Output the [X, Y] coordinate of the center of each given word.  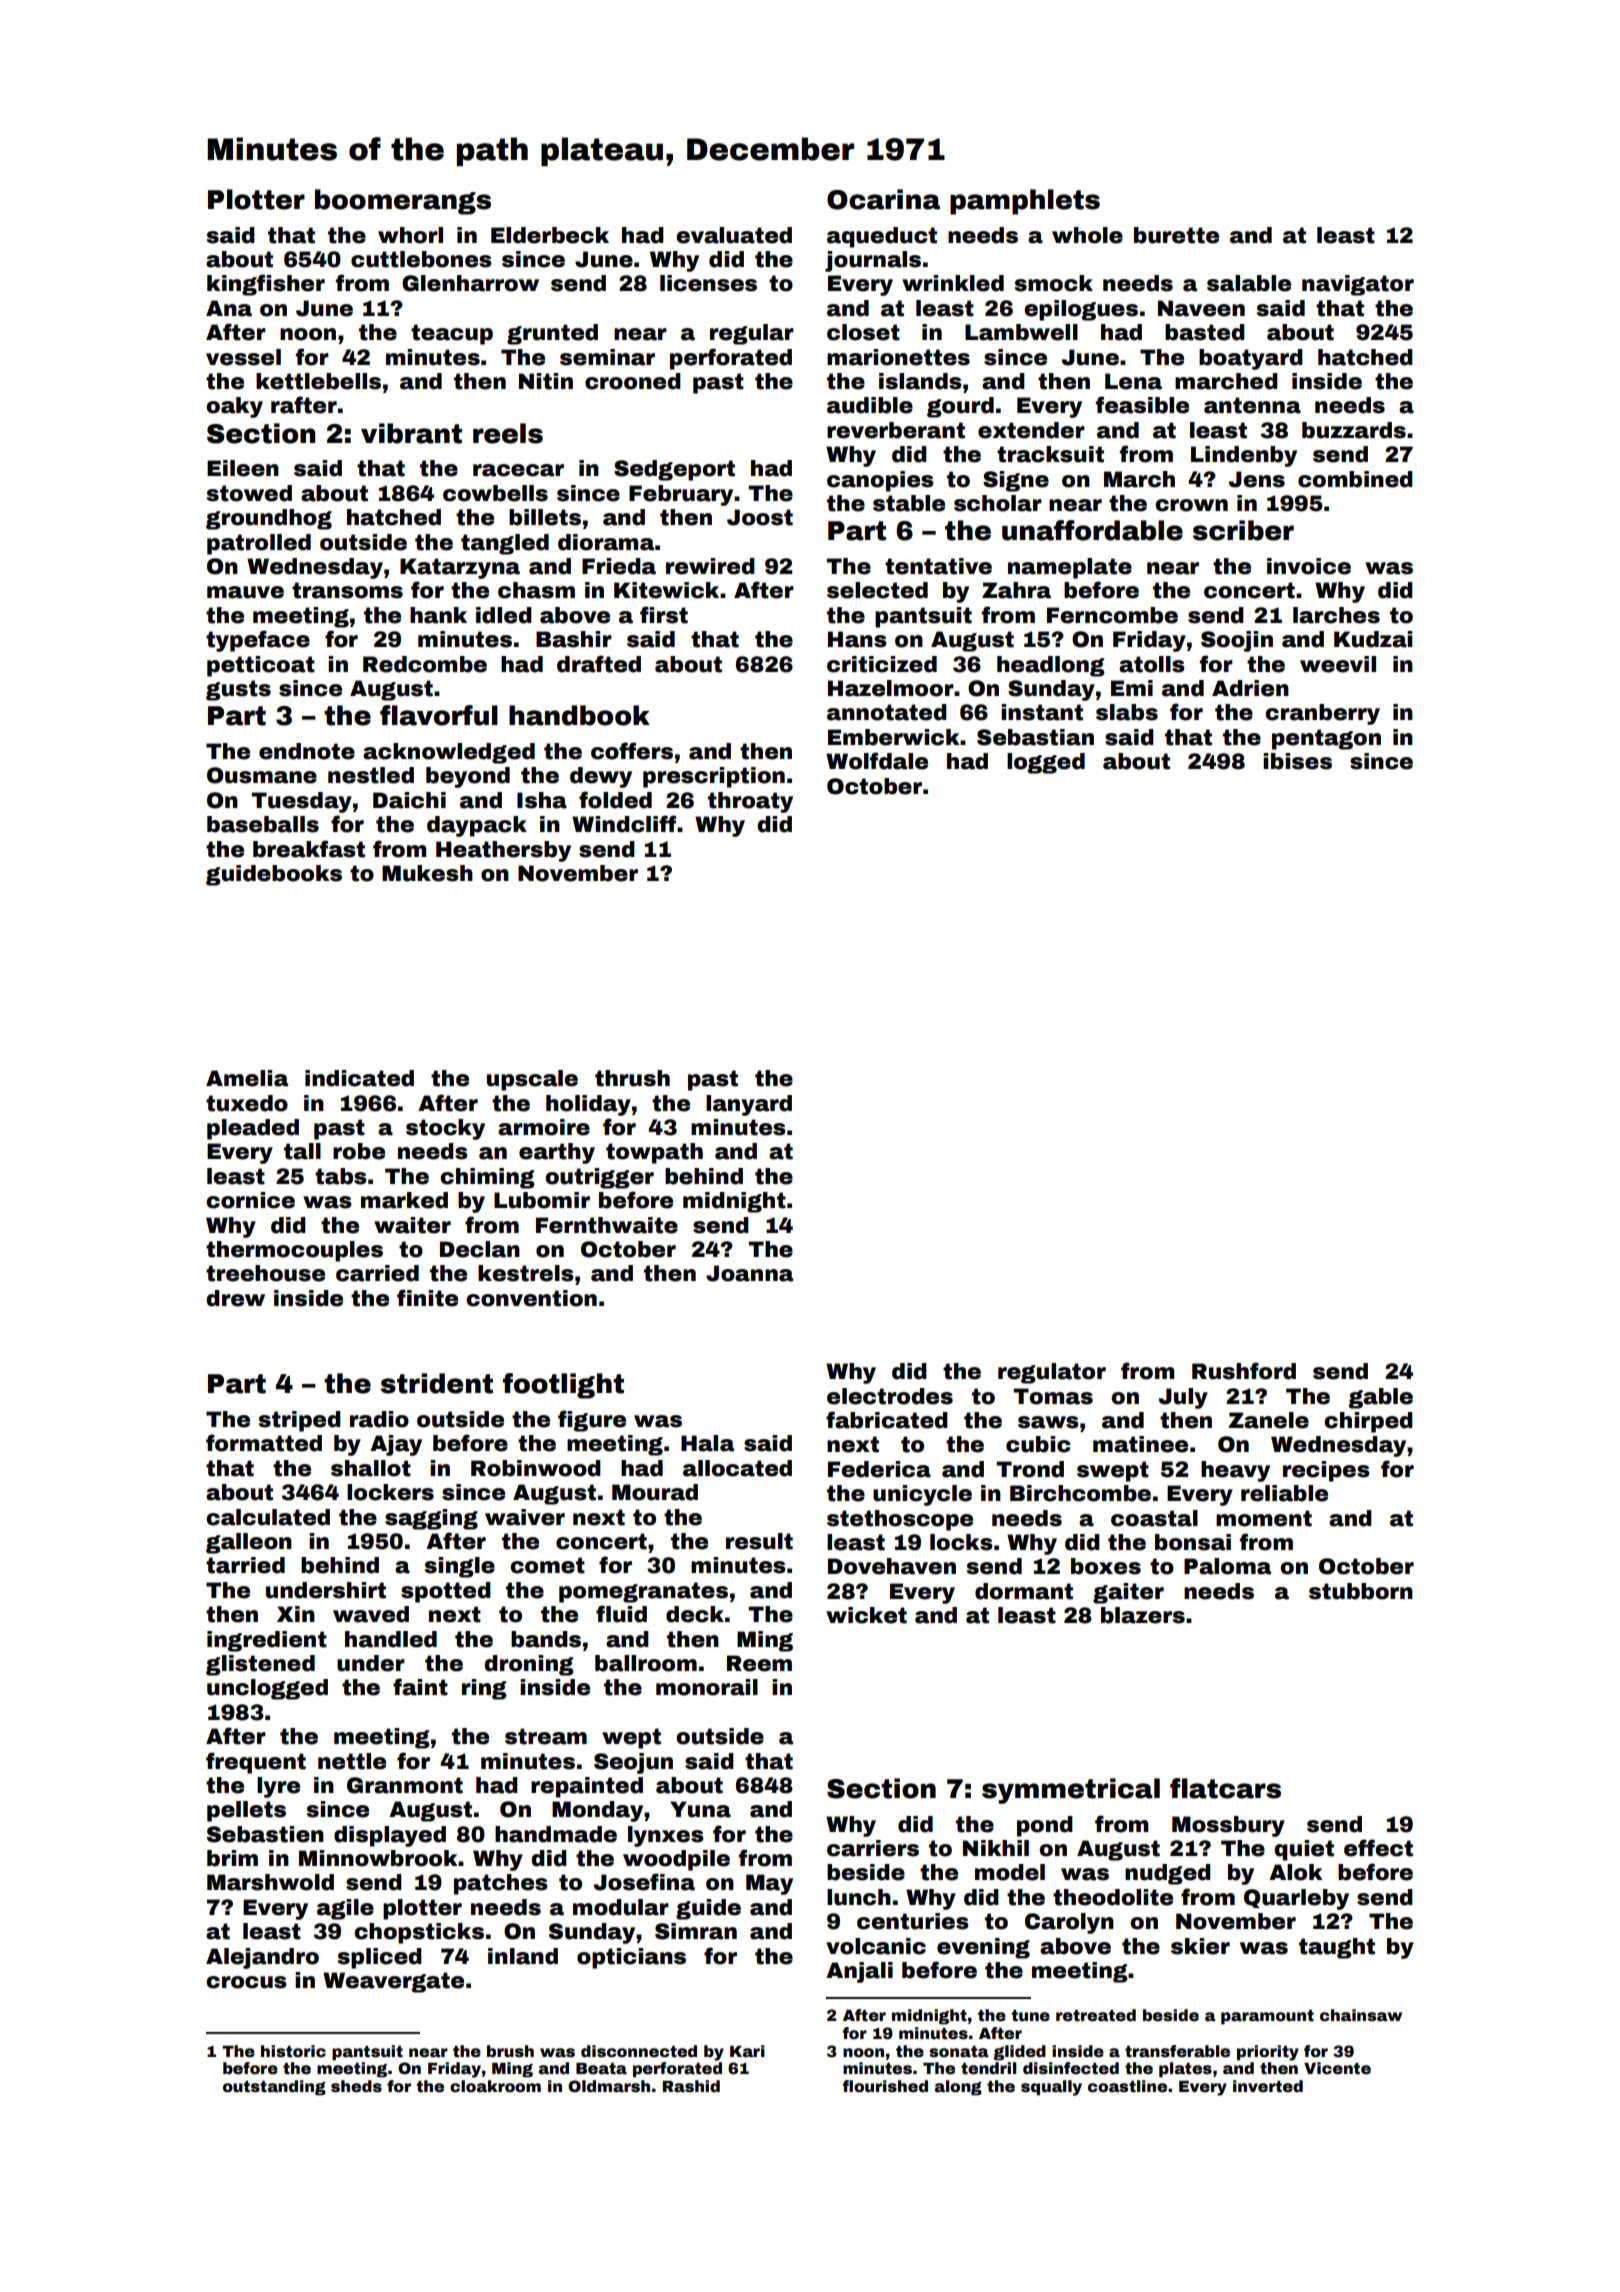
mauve [245, 592]
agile [345, 1909]
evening [983, 1948]
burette [1176, 235]
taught [1337, 1948]
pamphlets [1025, 202]
